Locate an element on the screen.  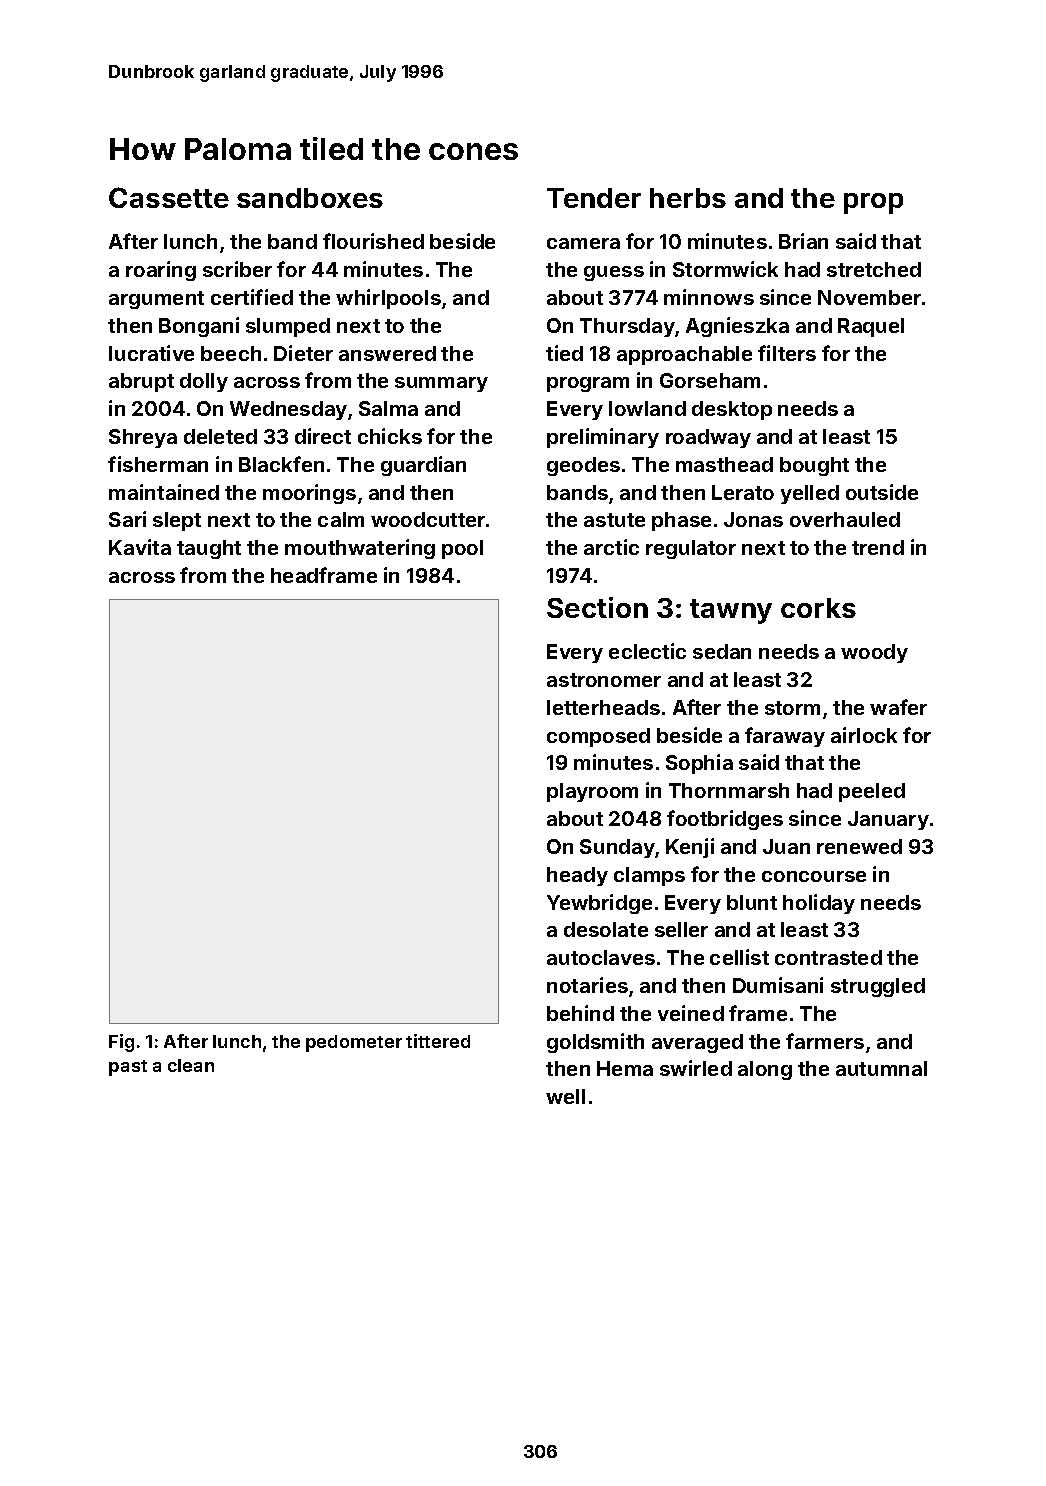
guess is located at coordinates (614, 273).
